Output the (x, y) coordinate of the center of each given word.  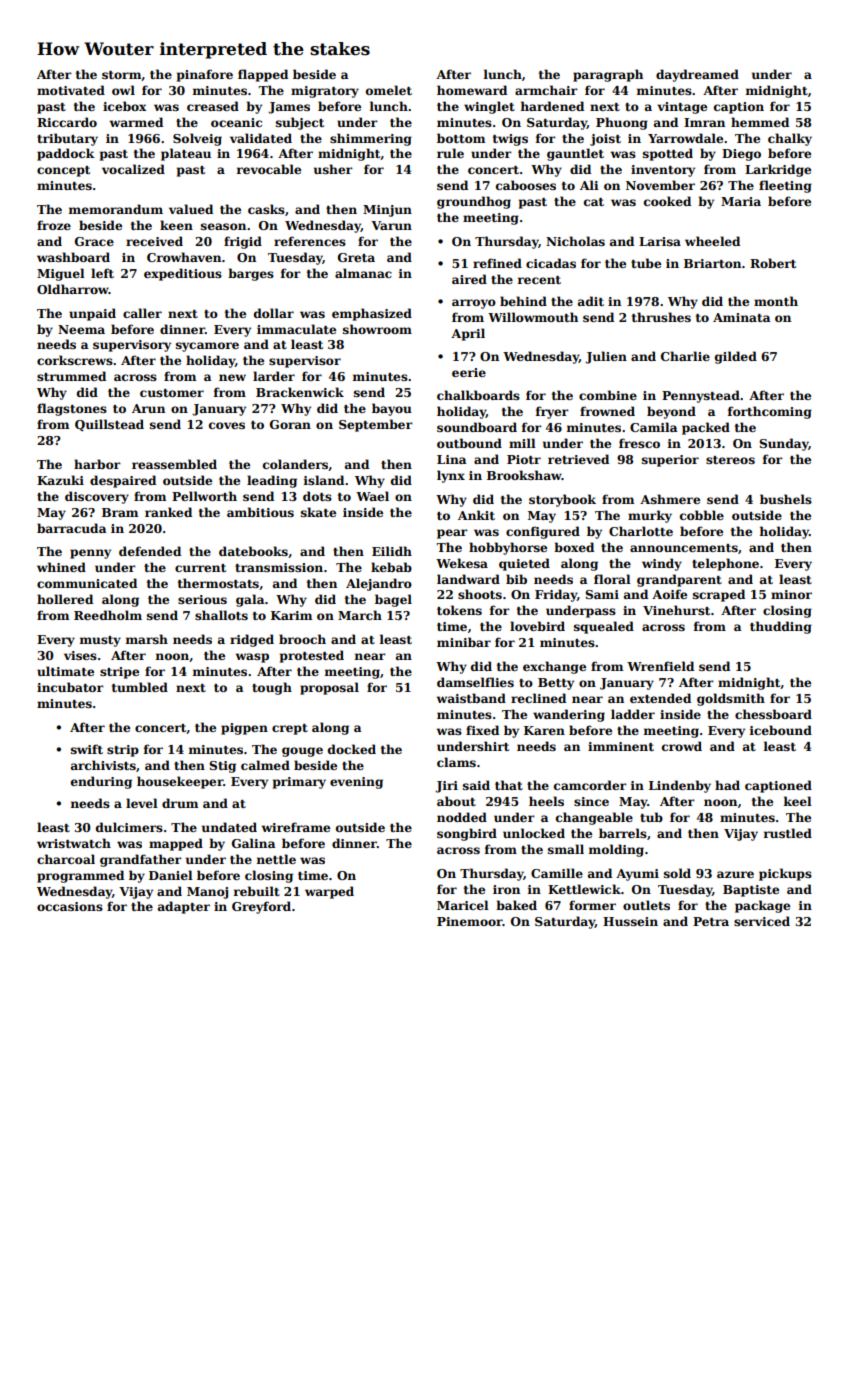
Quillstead (109, 425)
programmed (80, 876)
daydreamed (697, 75)
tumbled (140, 687)
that (509, 785)
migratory (325, 92)
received (154, 241)
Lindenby (680, 786)
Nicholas (575, 241)
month (776, 301)
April (468, 334)
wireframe (295, 827)
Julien (606, 357)
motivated (71, 90)
